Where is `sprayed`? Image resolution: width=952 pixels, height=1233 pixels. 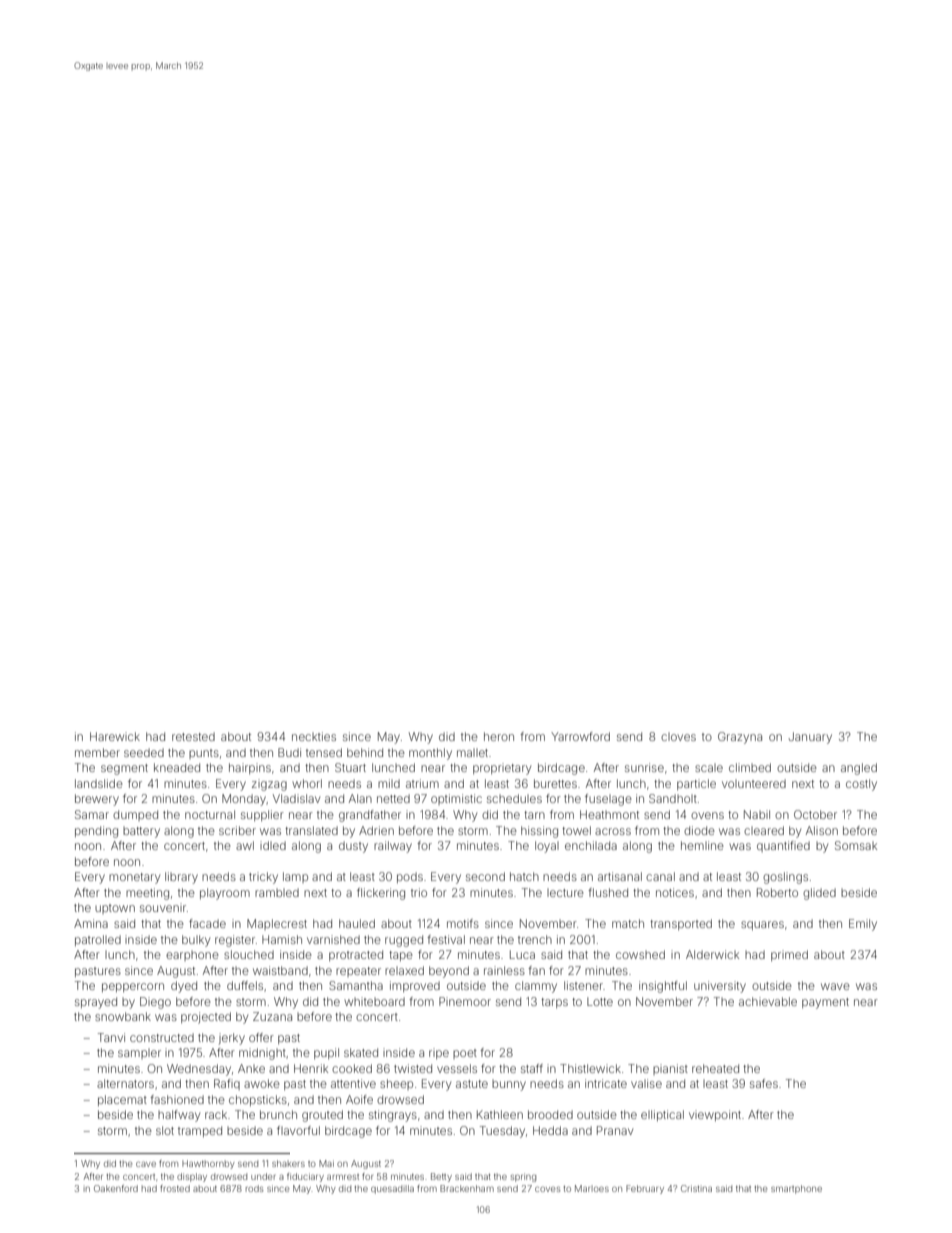
sprayed is located at coordinates (96, 1003).
